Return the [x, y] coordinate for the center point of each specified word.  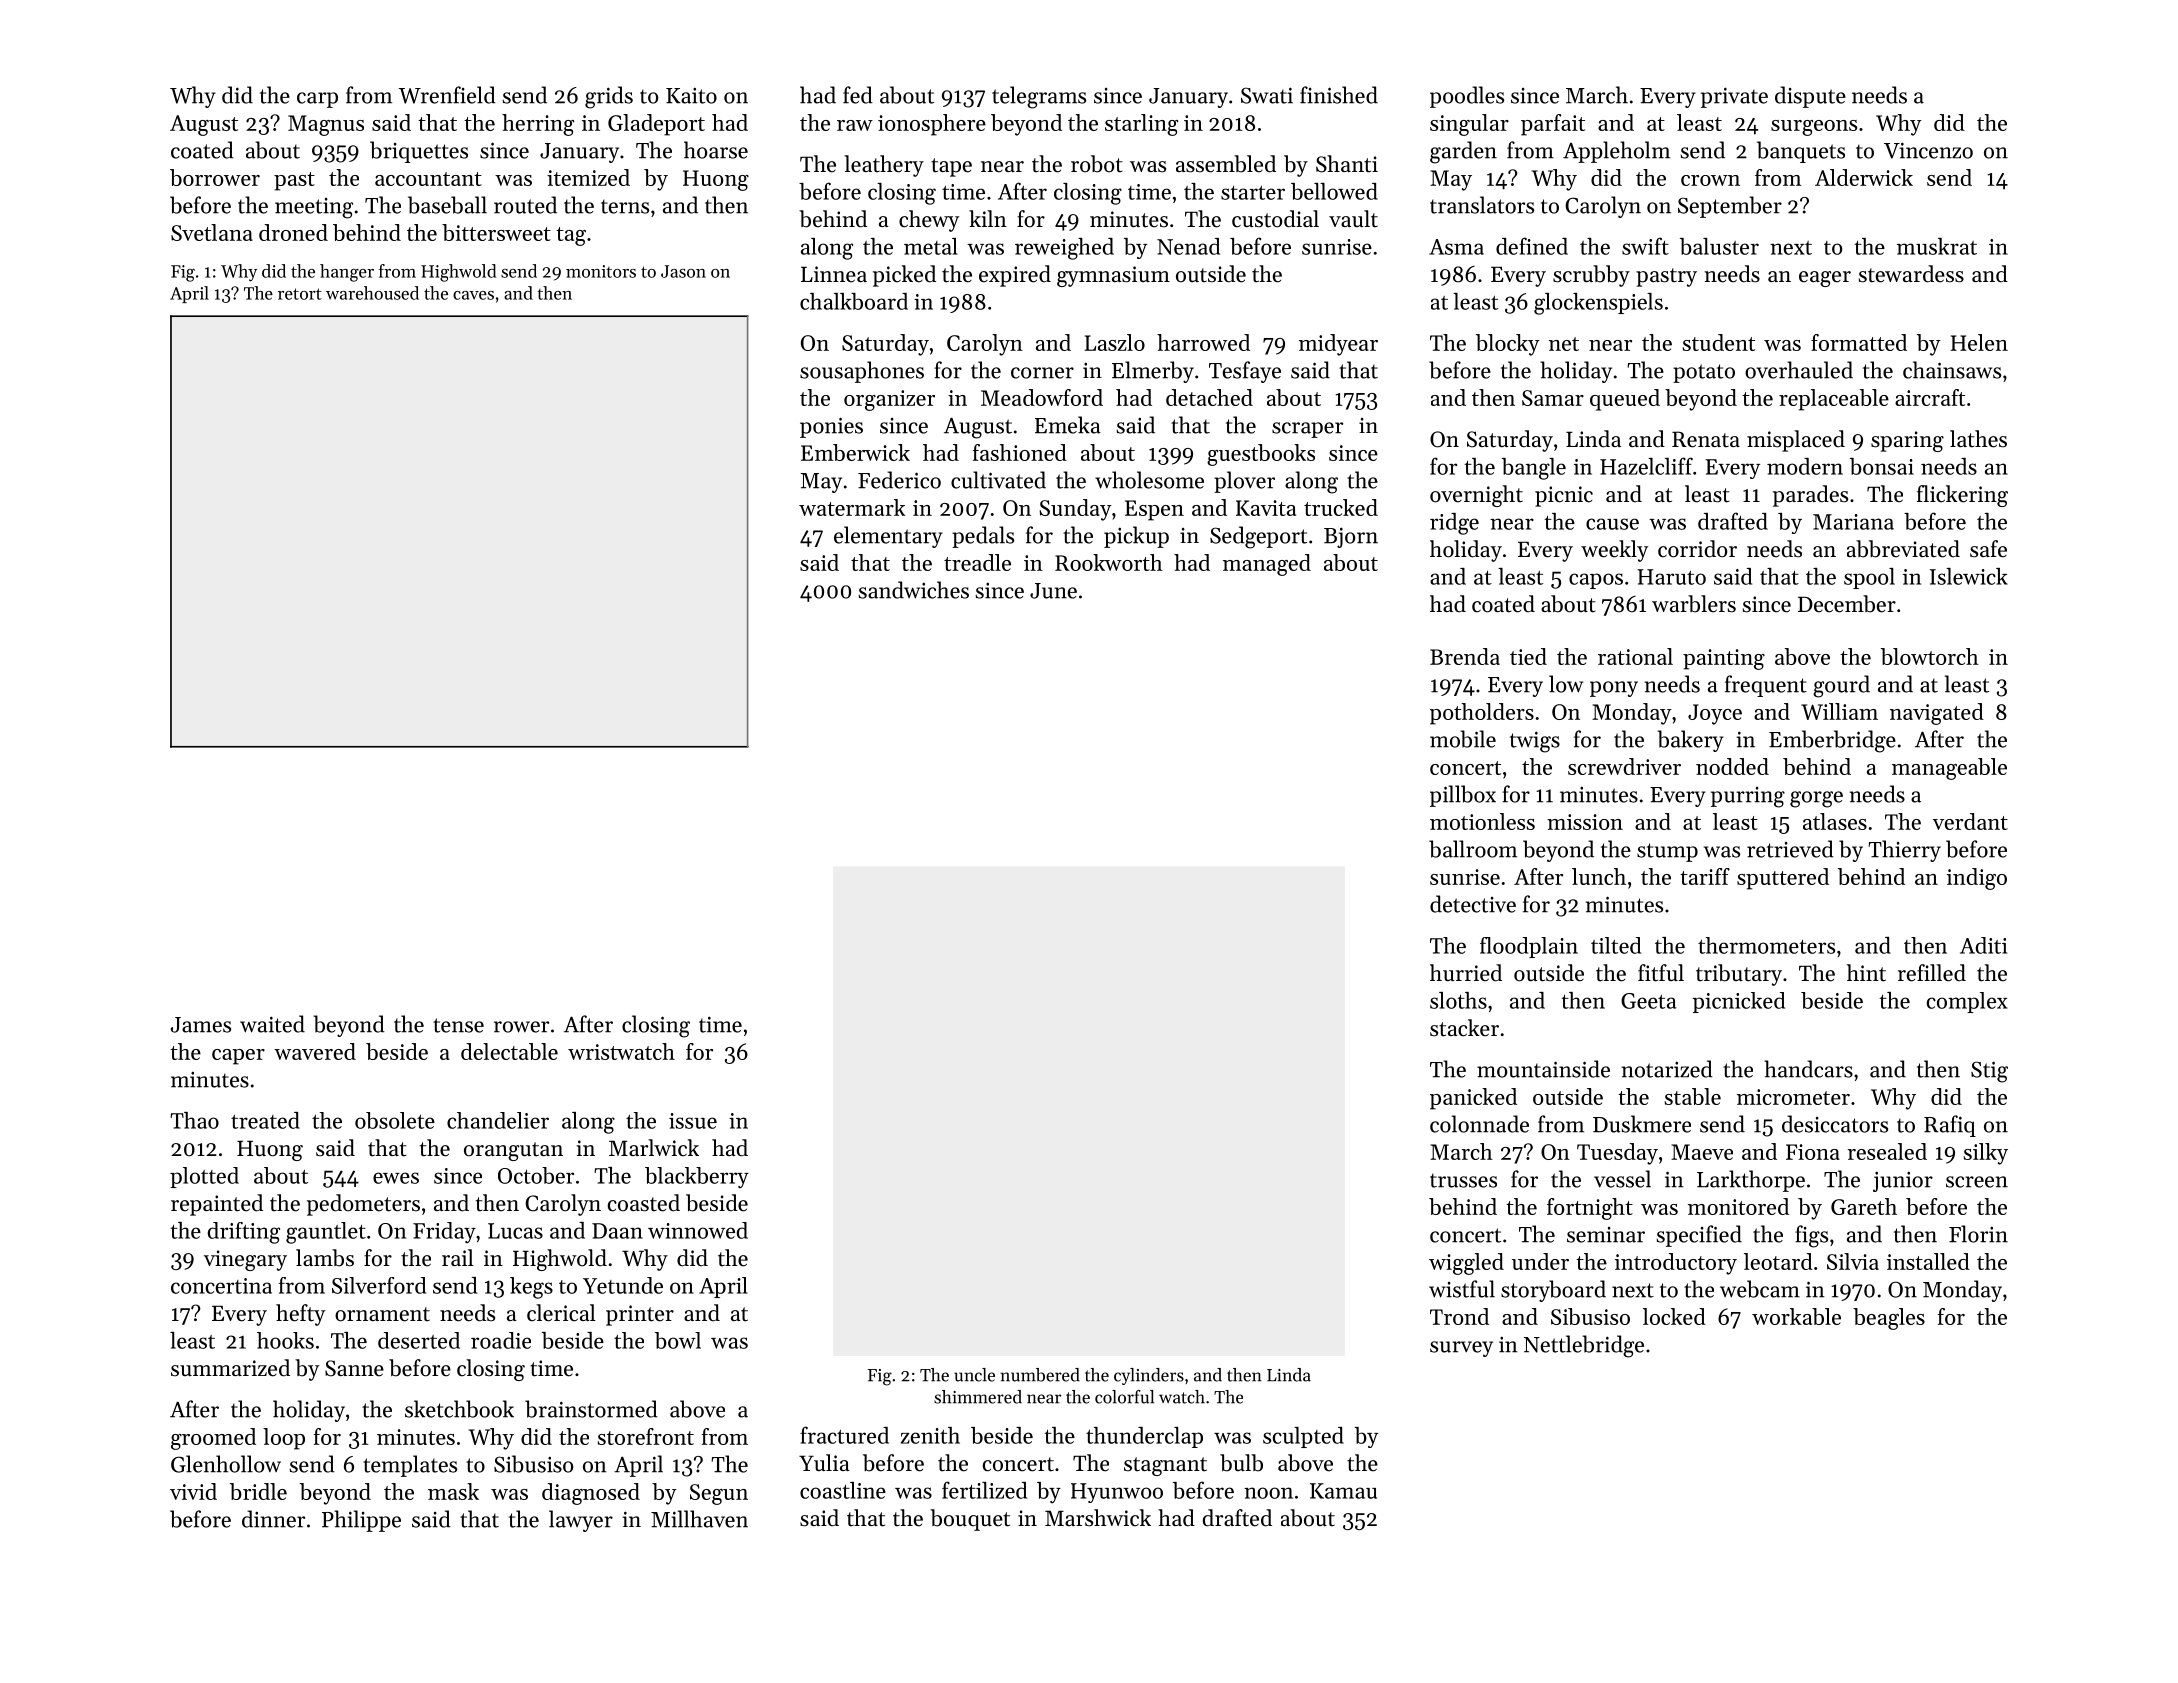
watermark [852, 507]
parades [1810, 496]
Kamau [1343, 1491]
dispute [1810, 97]
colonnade [1479, 1124]
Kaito [691, 96]
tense [458, 1025]
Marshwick [1098, 1518]
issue [693, 1121]
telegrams [1039, 97]
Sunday [1075, 510]
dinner [273, 1519]
